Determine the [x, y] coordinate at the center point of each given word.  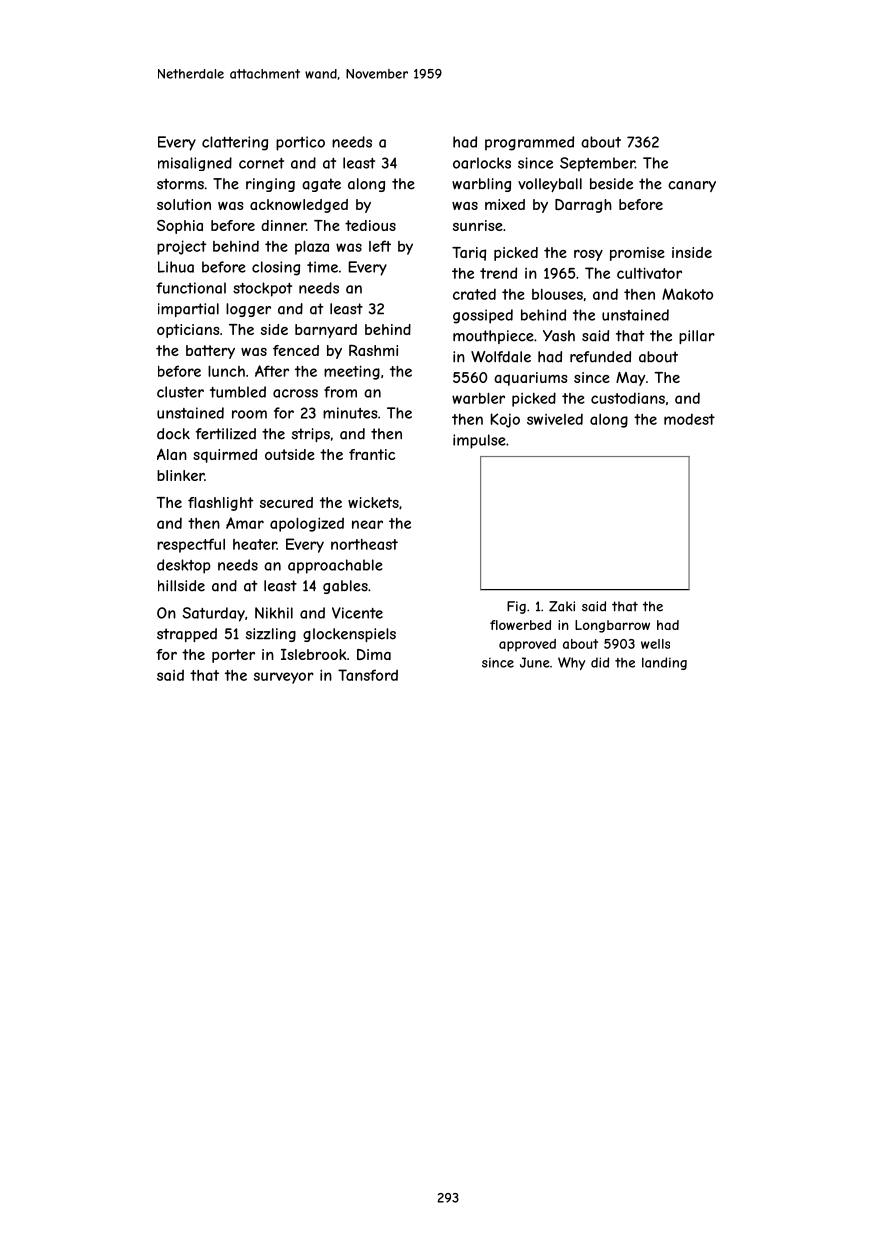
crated [474, 294]
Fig [516, 607]
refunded [600, 357]
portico [300, 143]
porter [233, 656]
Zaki [562, 606]
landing [664, 663]
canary [692, 186]
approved [527, 645]
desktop [183, 566]
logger [248, 310]
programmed [529, 143]
